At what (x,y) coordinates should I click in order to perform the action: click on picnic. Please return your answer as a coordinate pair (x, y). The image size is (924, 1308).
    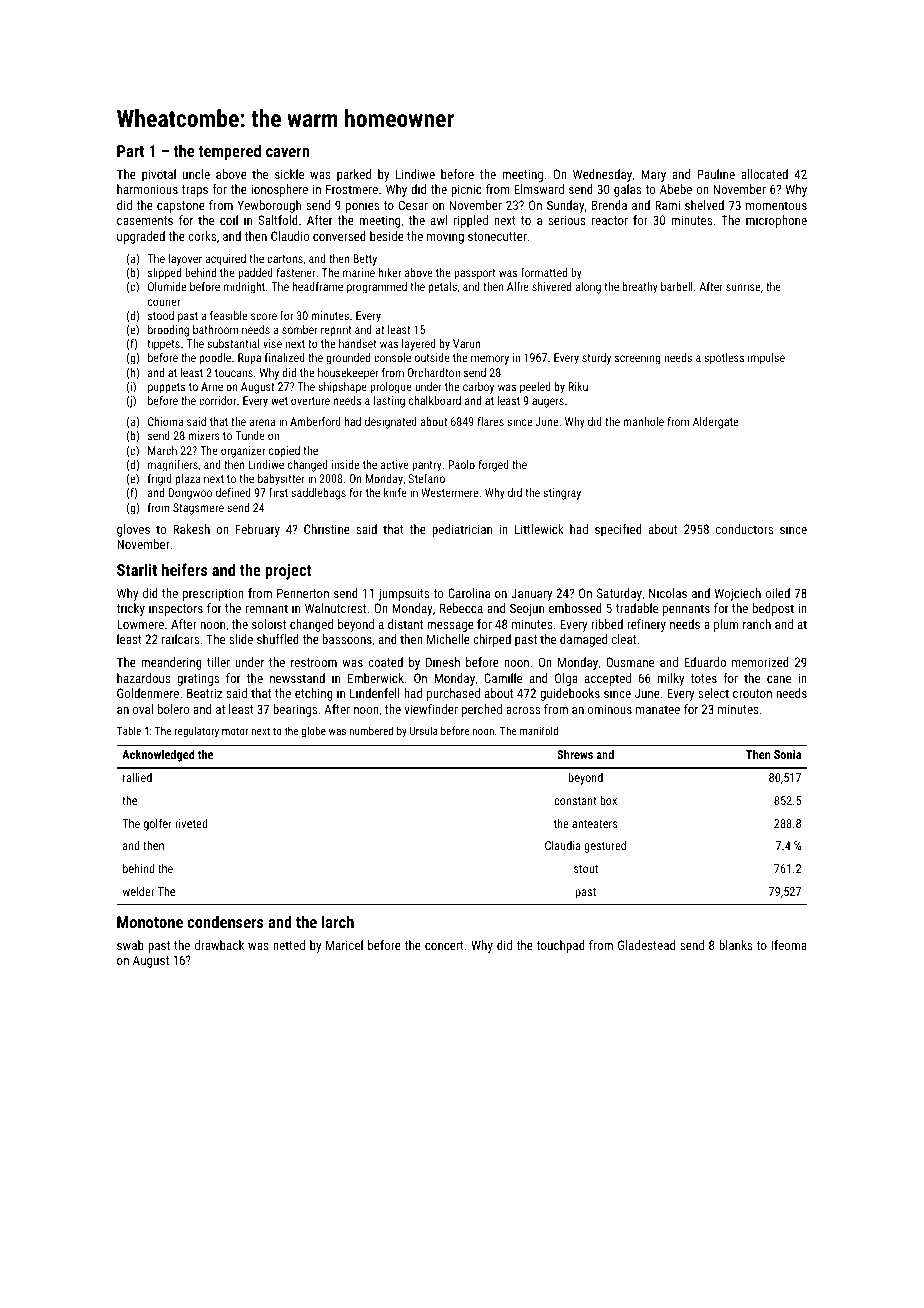
    Looking at the image, I should click on (466, 190).
